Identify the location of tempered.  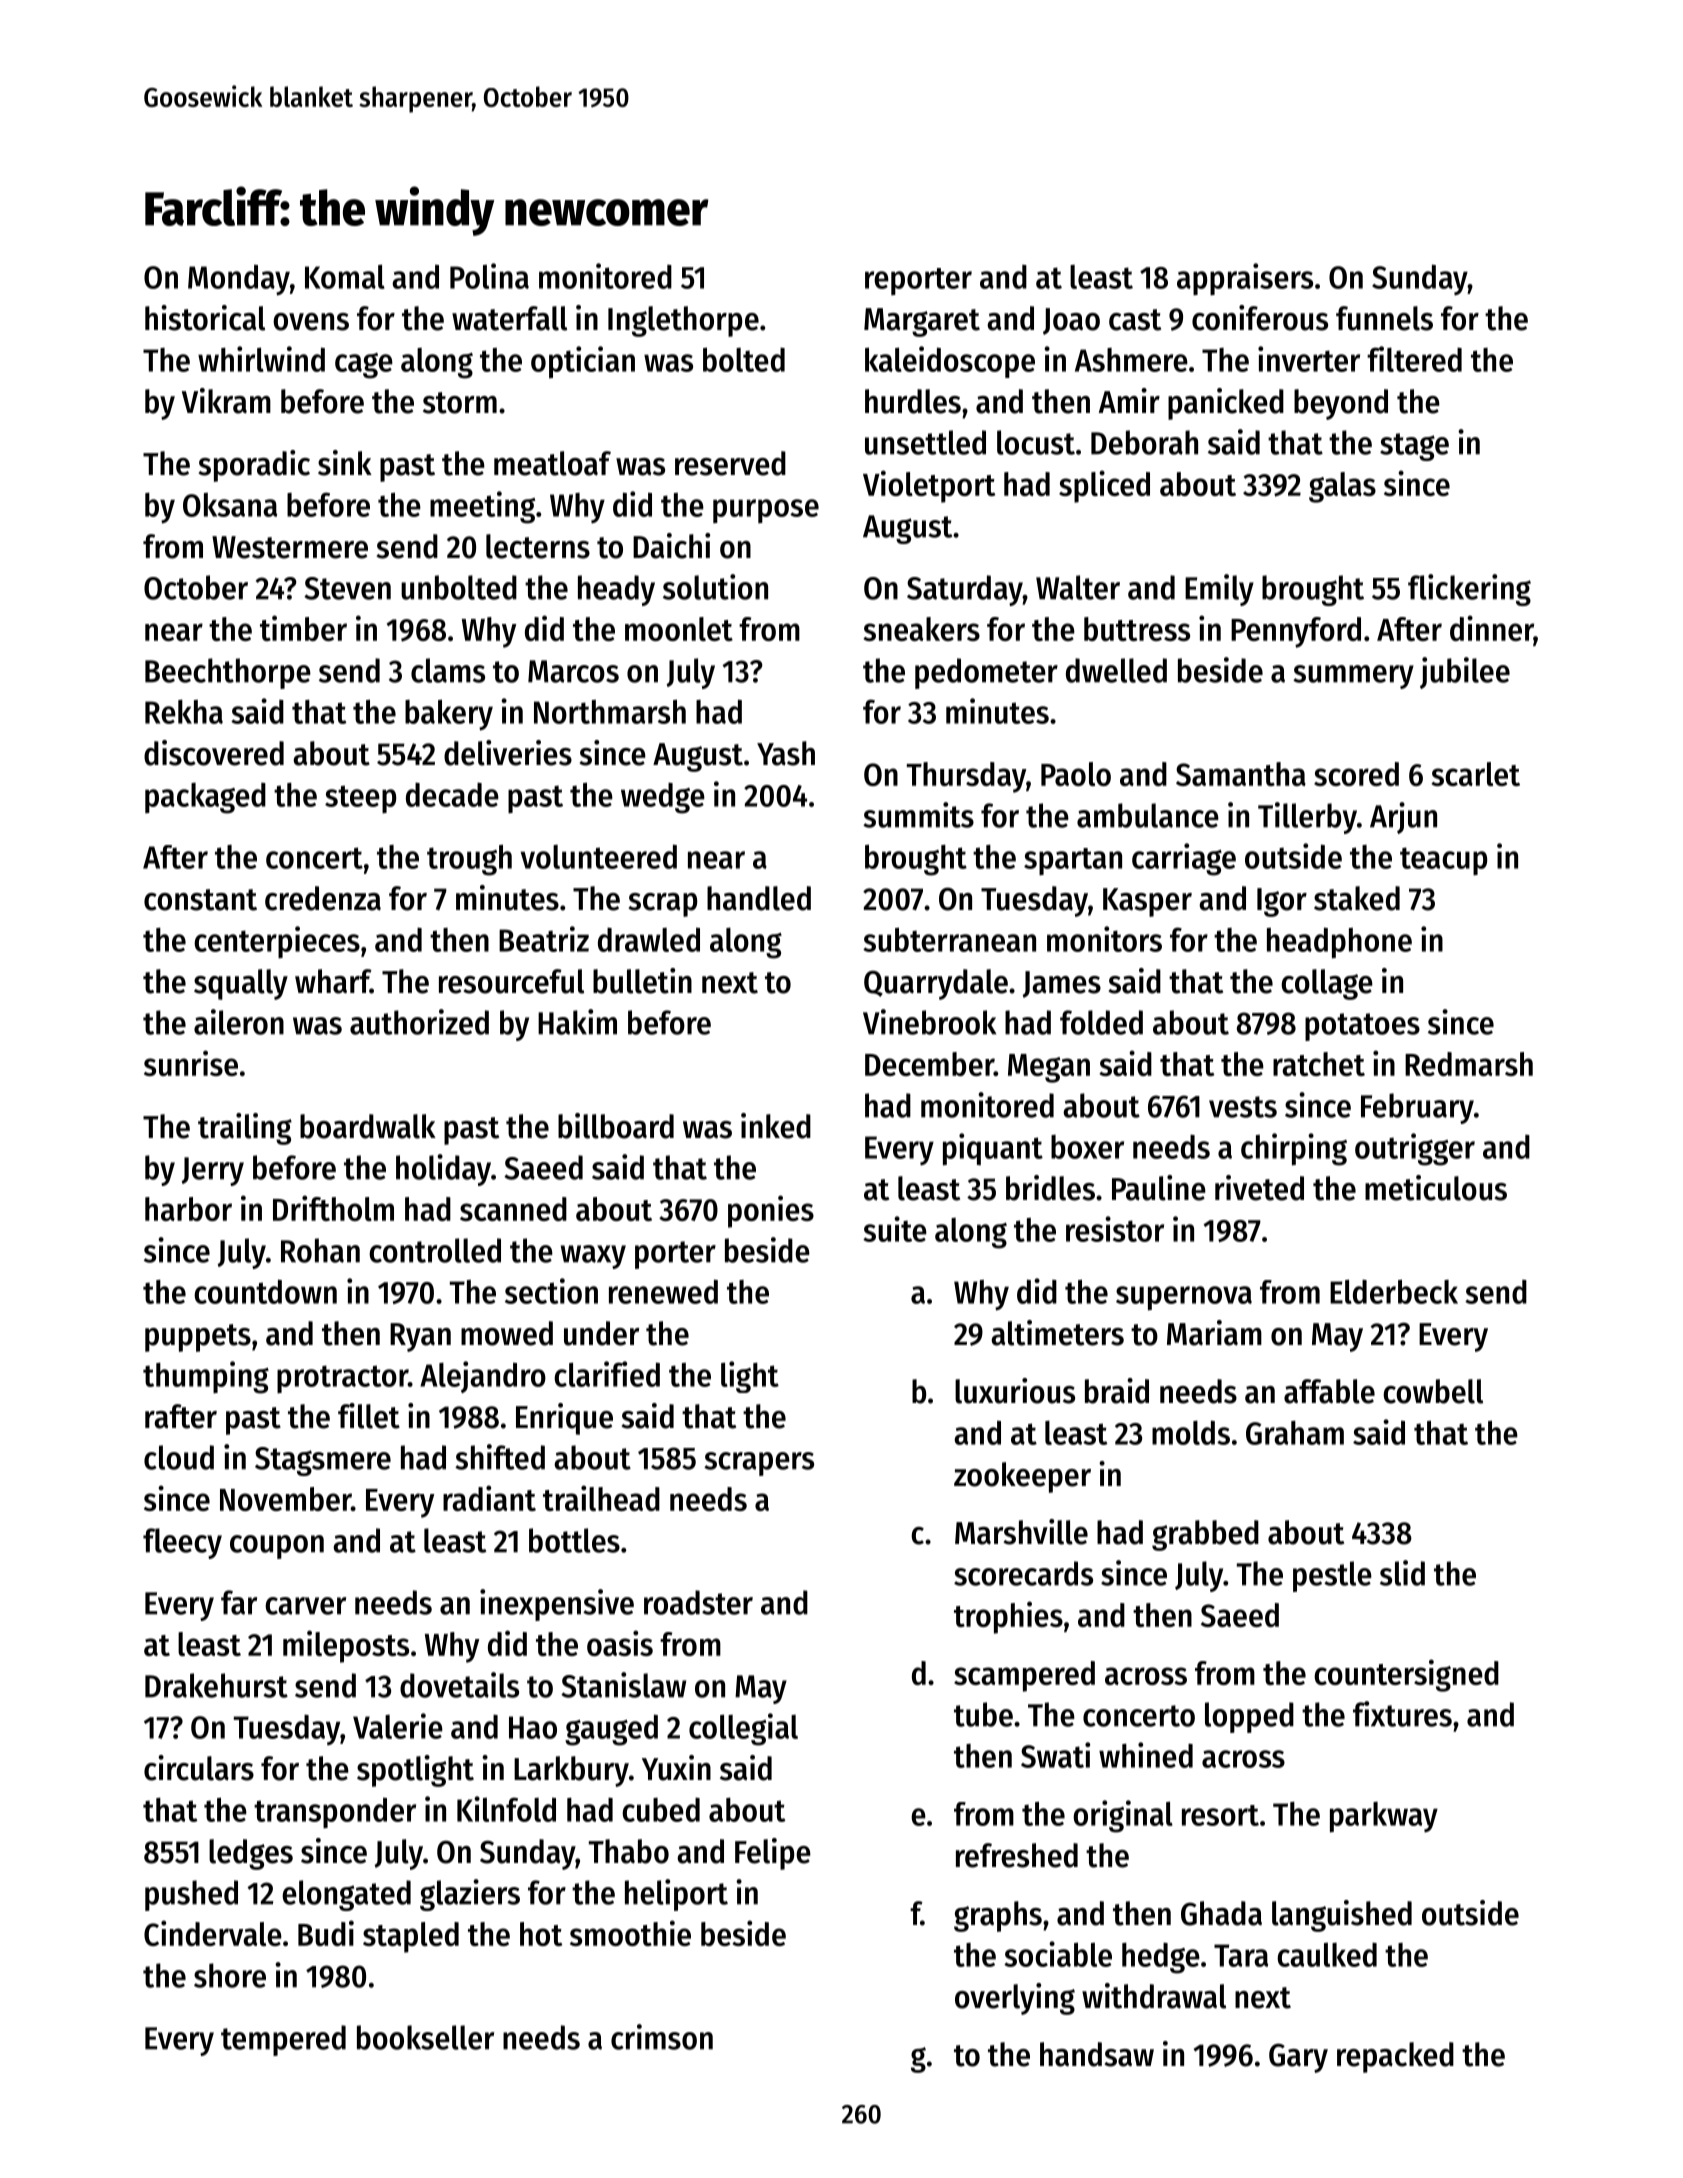
(283, 2040).
